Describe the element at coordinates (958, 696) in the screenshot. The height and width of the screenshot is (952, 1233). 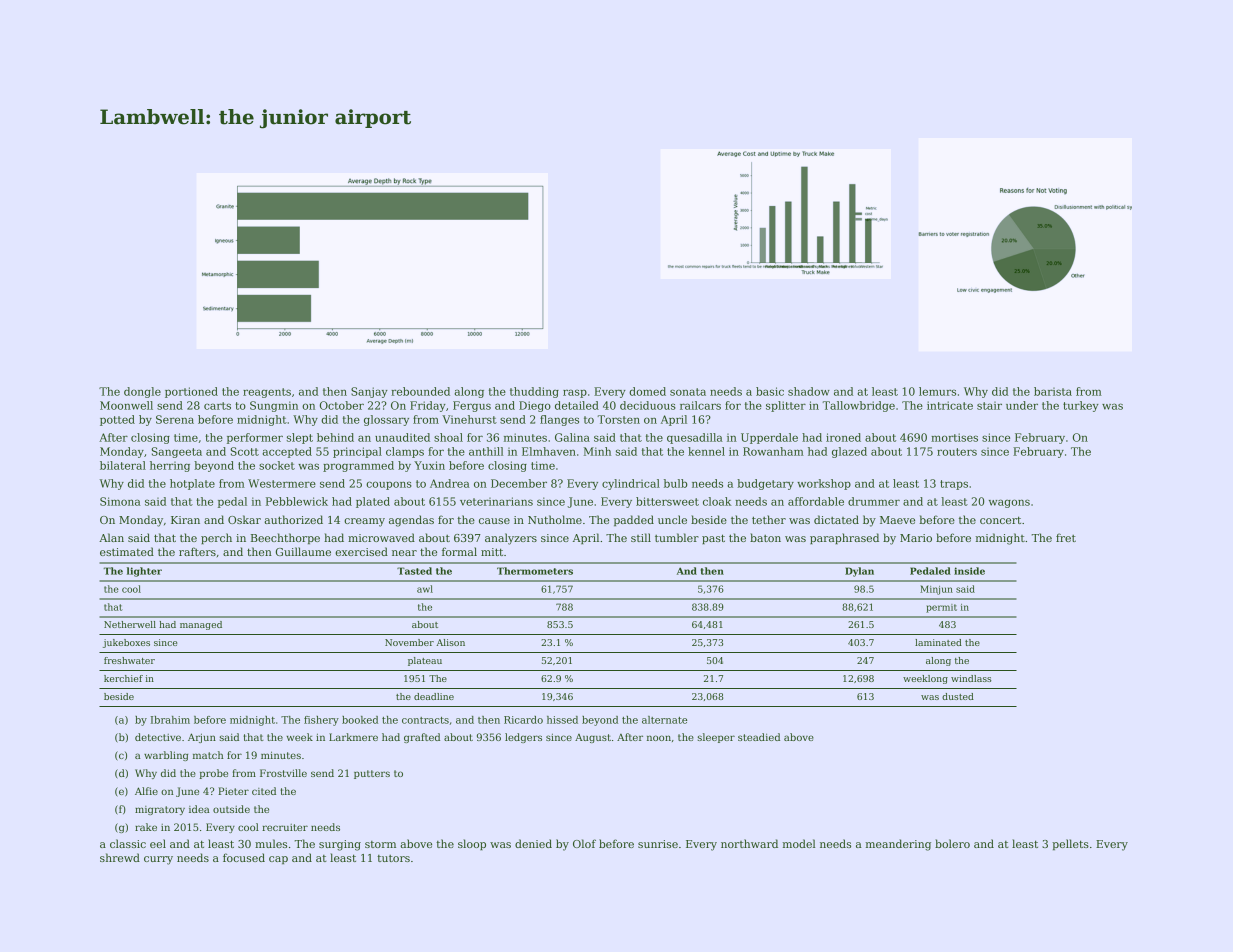
I see `dusted` at that location.
